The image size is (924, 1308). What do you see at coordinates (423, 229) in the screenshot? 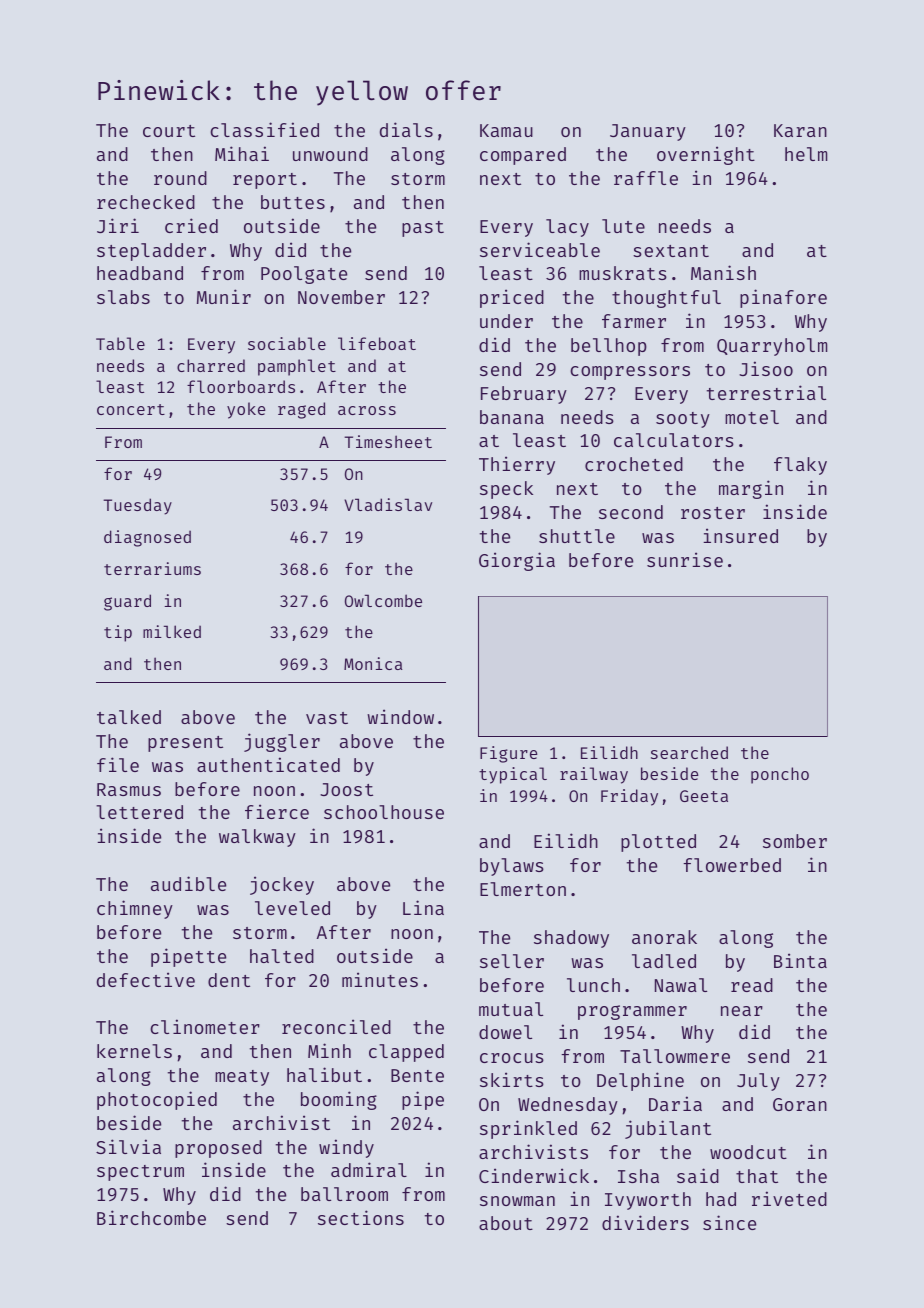
I see `past` at bounding box center [423, 229].
